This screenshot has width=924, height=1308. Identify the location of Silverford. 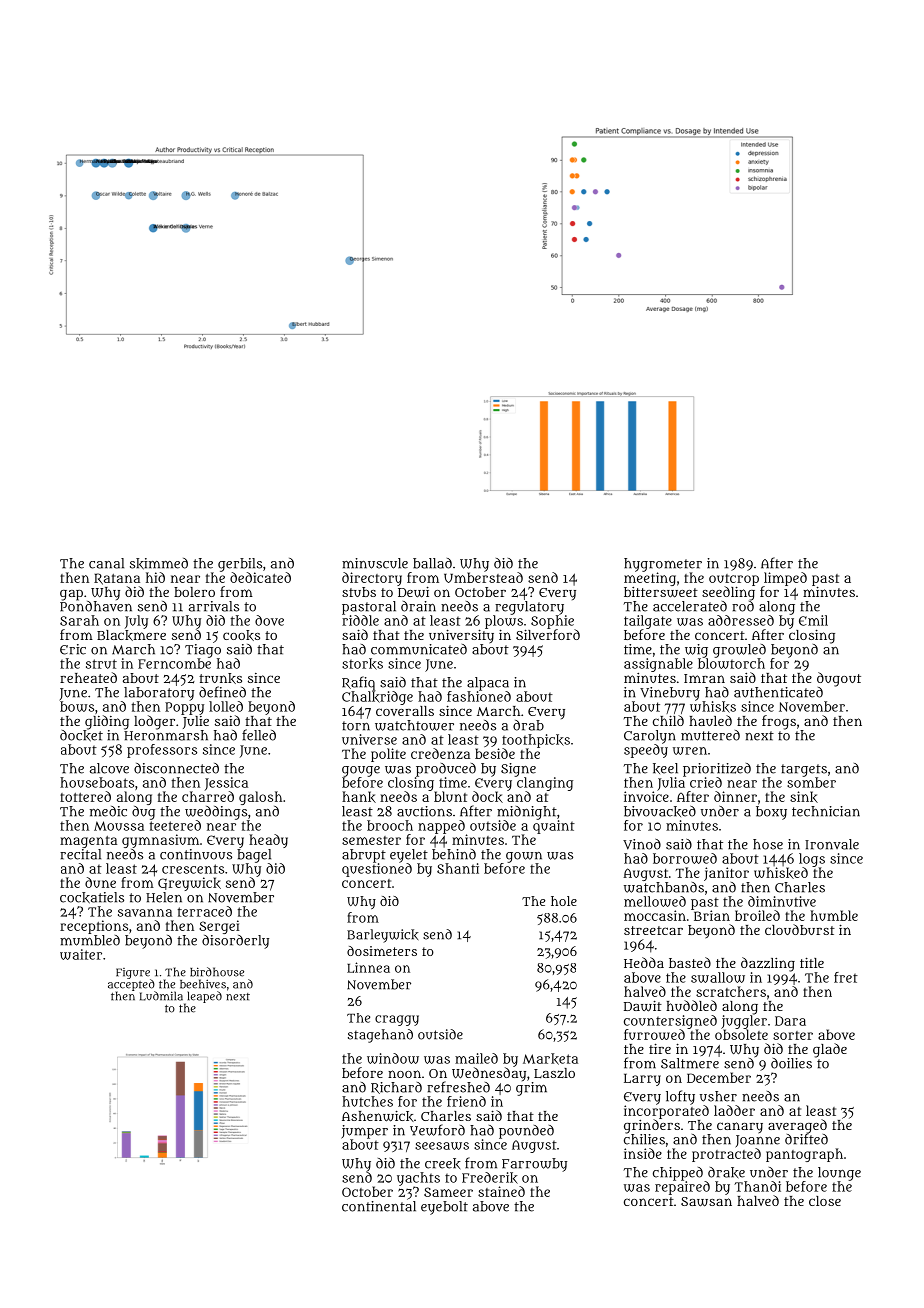
(548, 634).
